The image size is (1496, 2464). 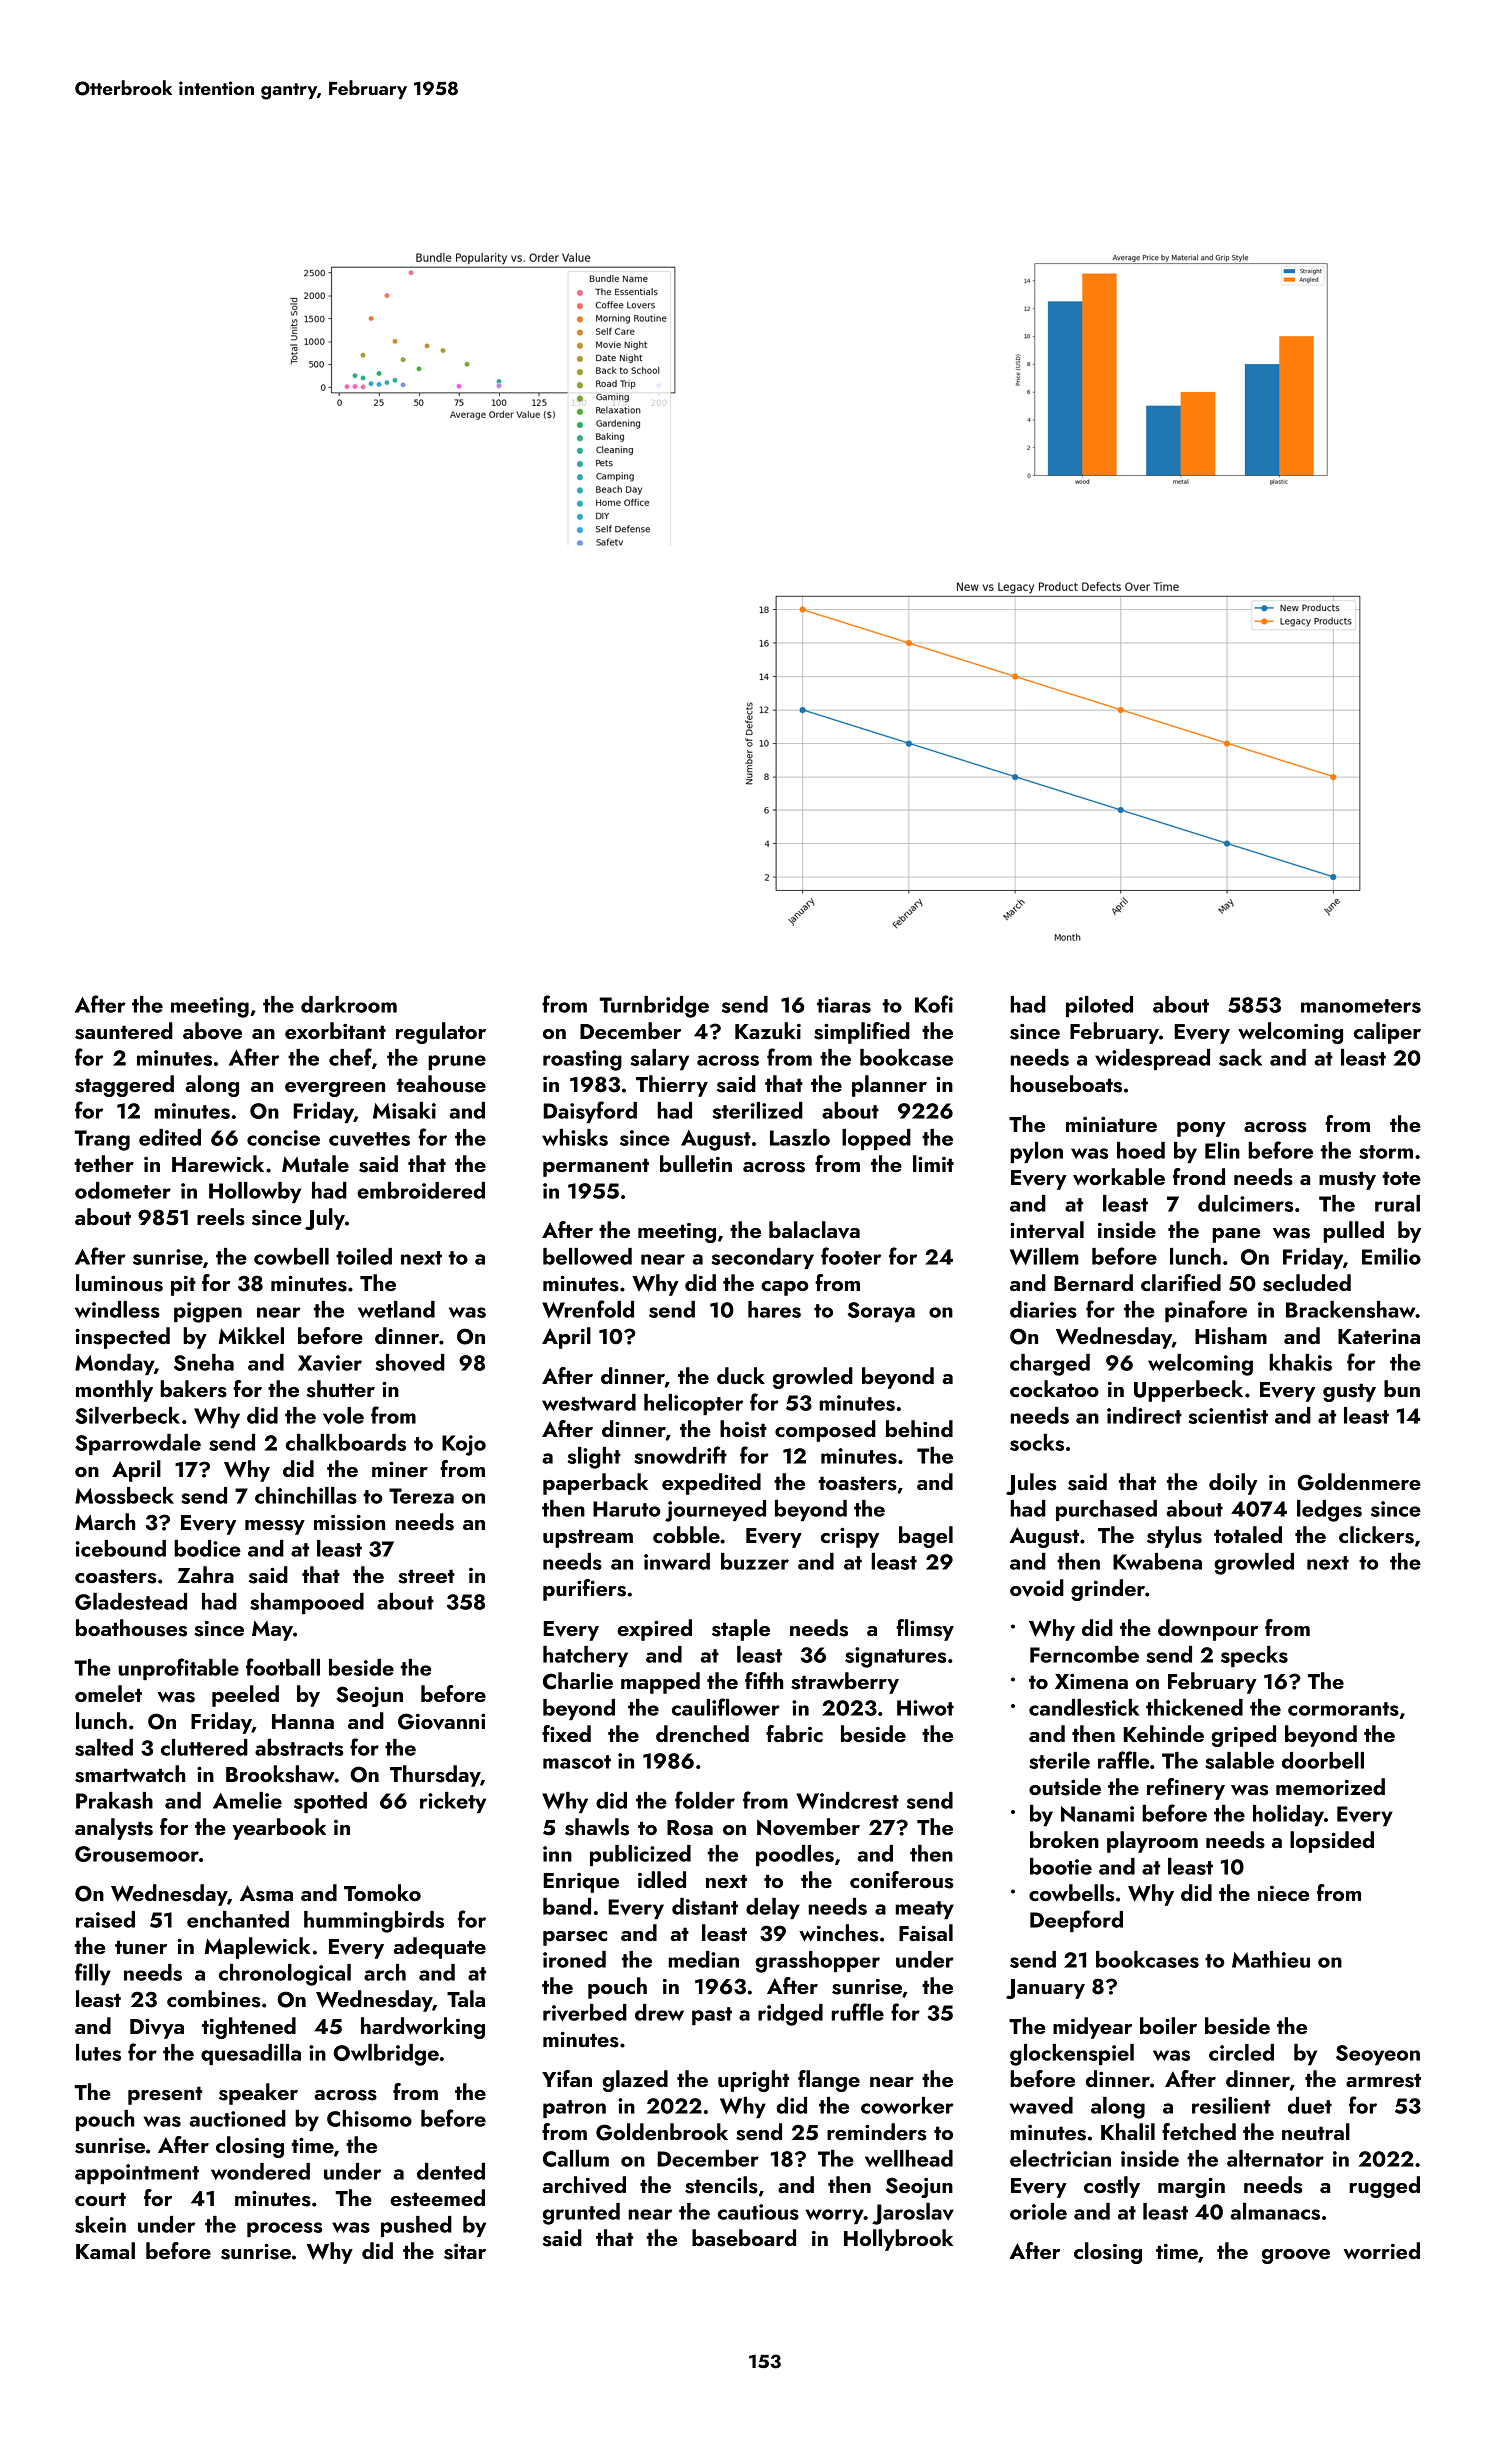 I want to click on toasters, so click(x=857, y=1483).
